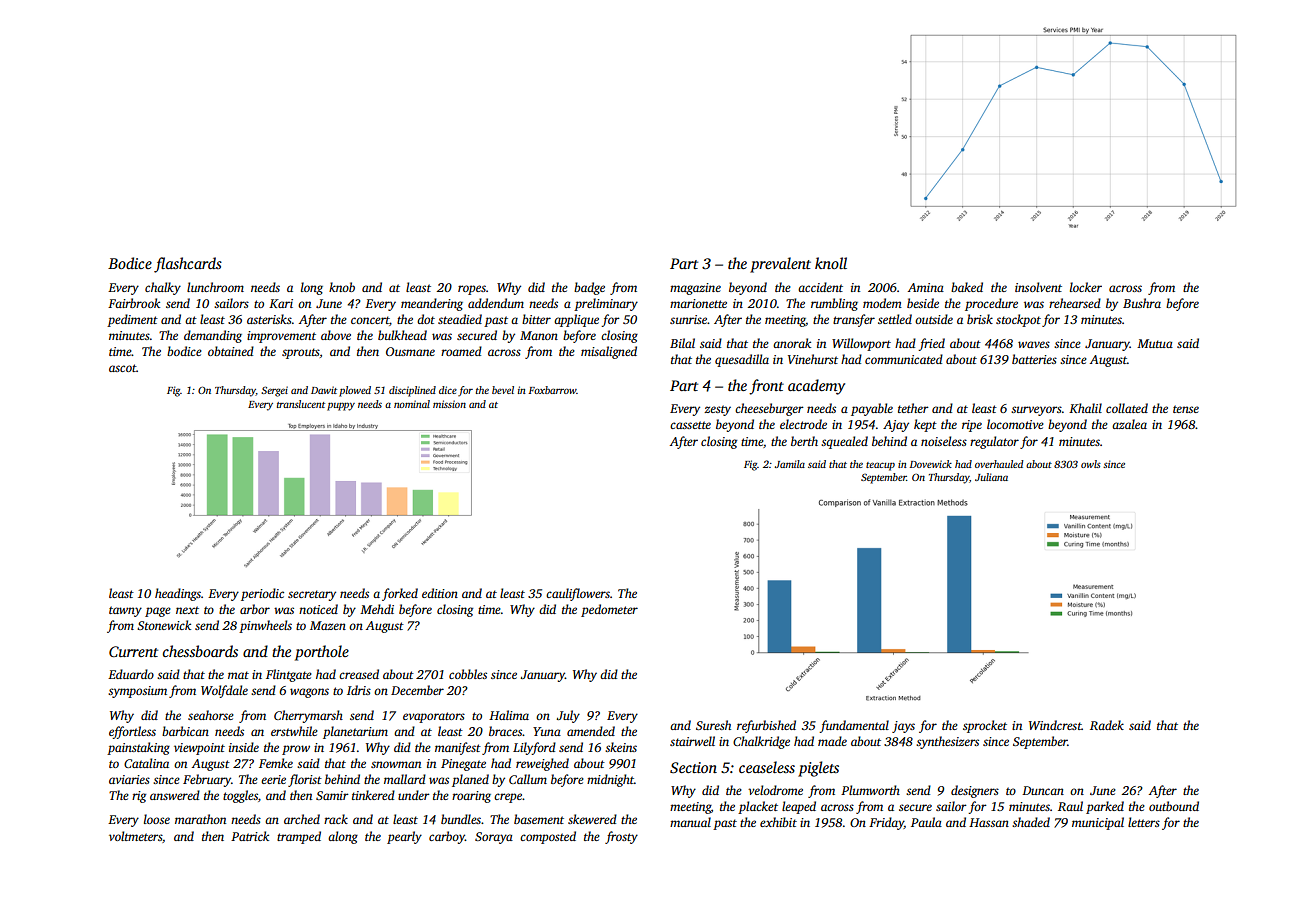 Image resolution: width=1308 pixels, height=924 pixels. I want to click on pedometer, so click(609, 610).
